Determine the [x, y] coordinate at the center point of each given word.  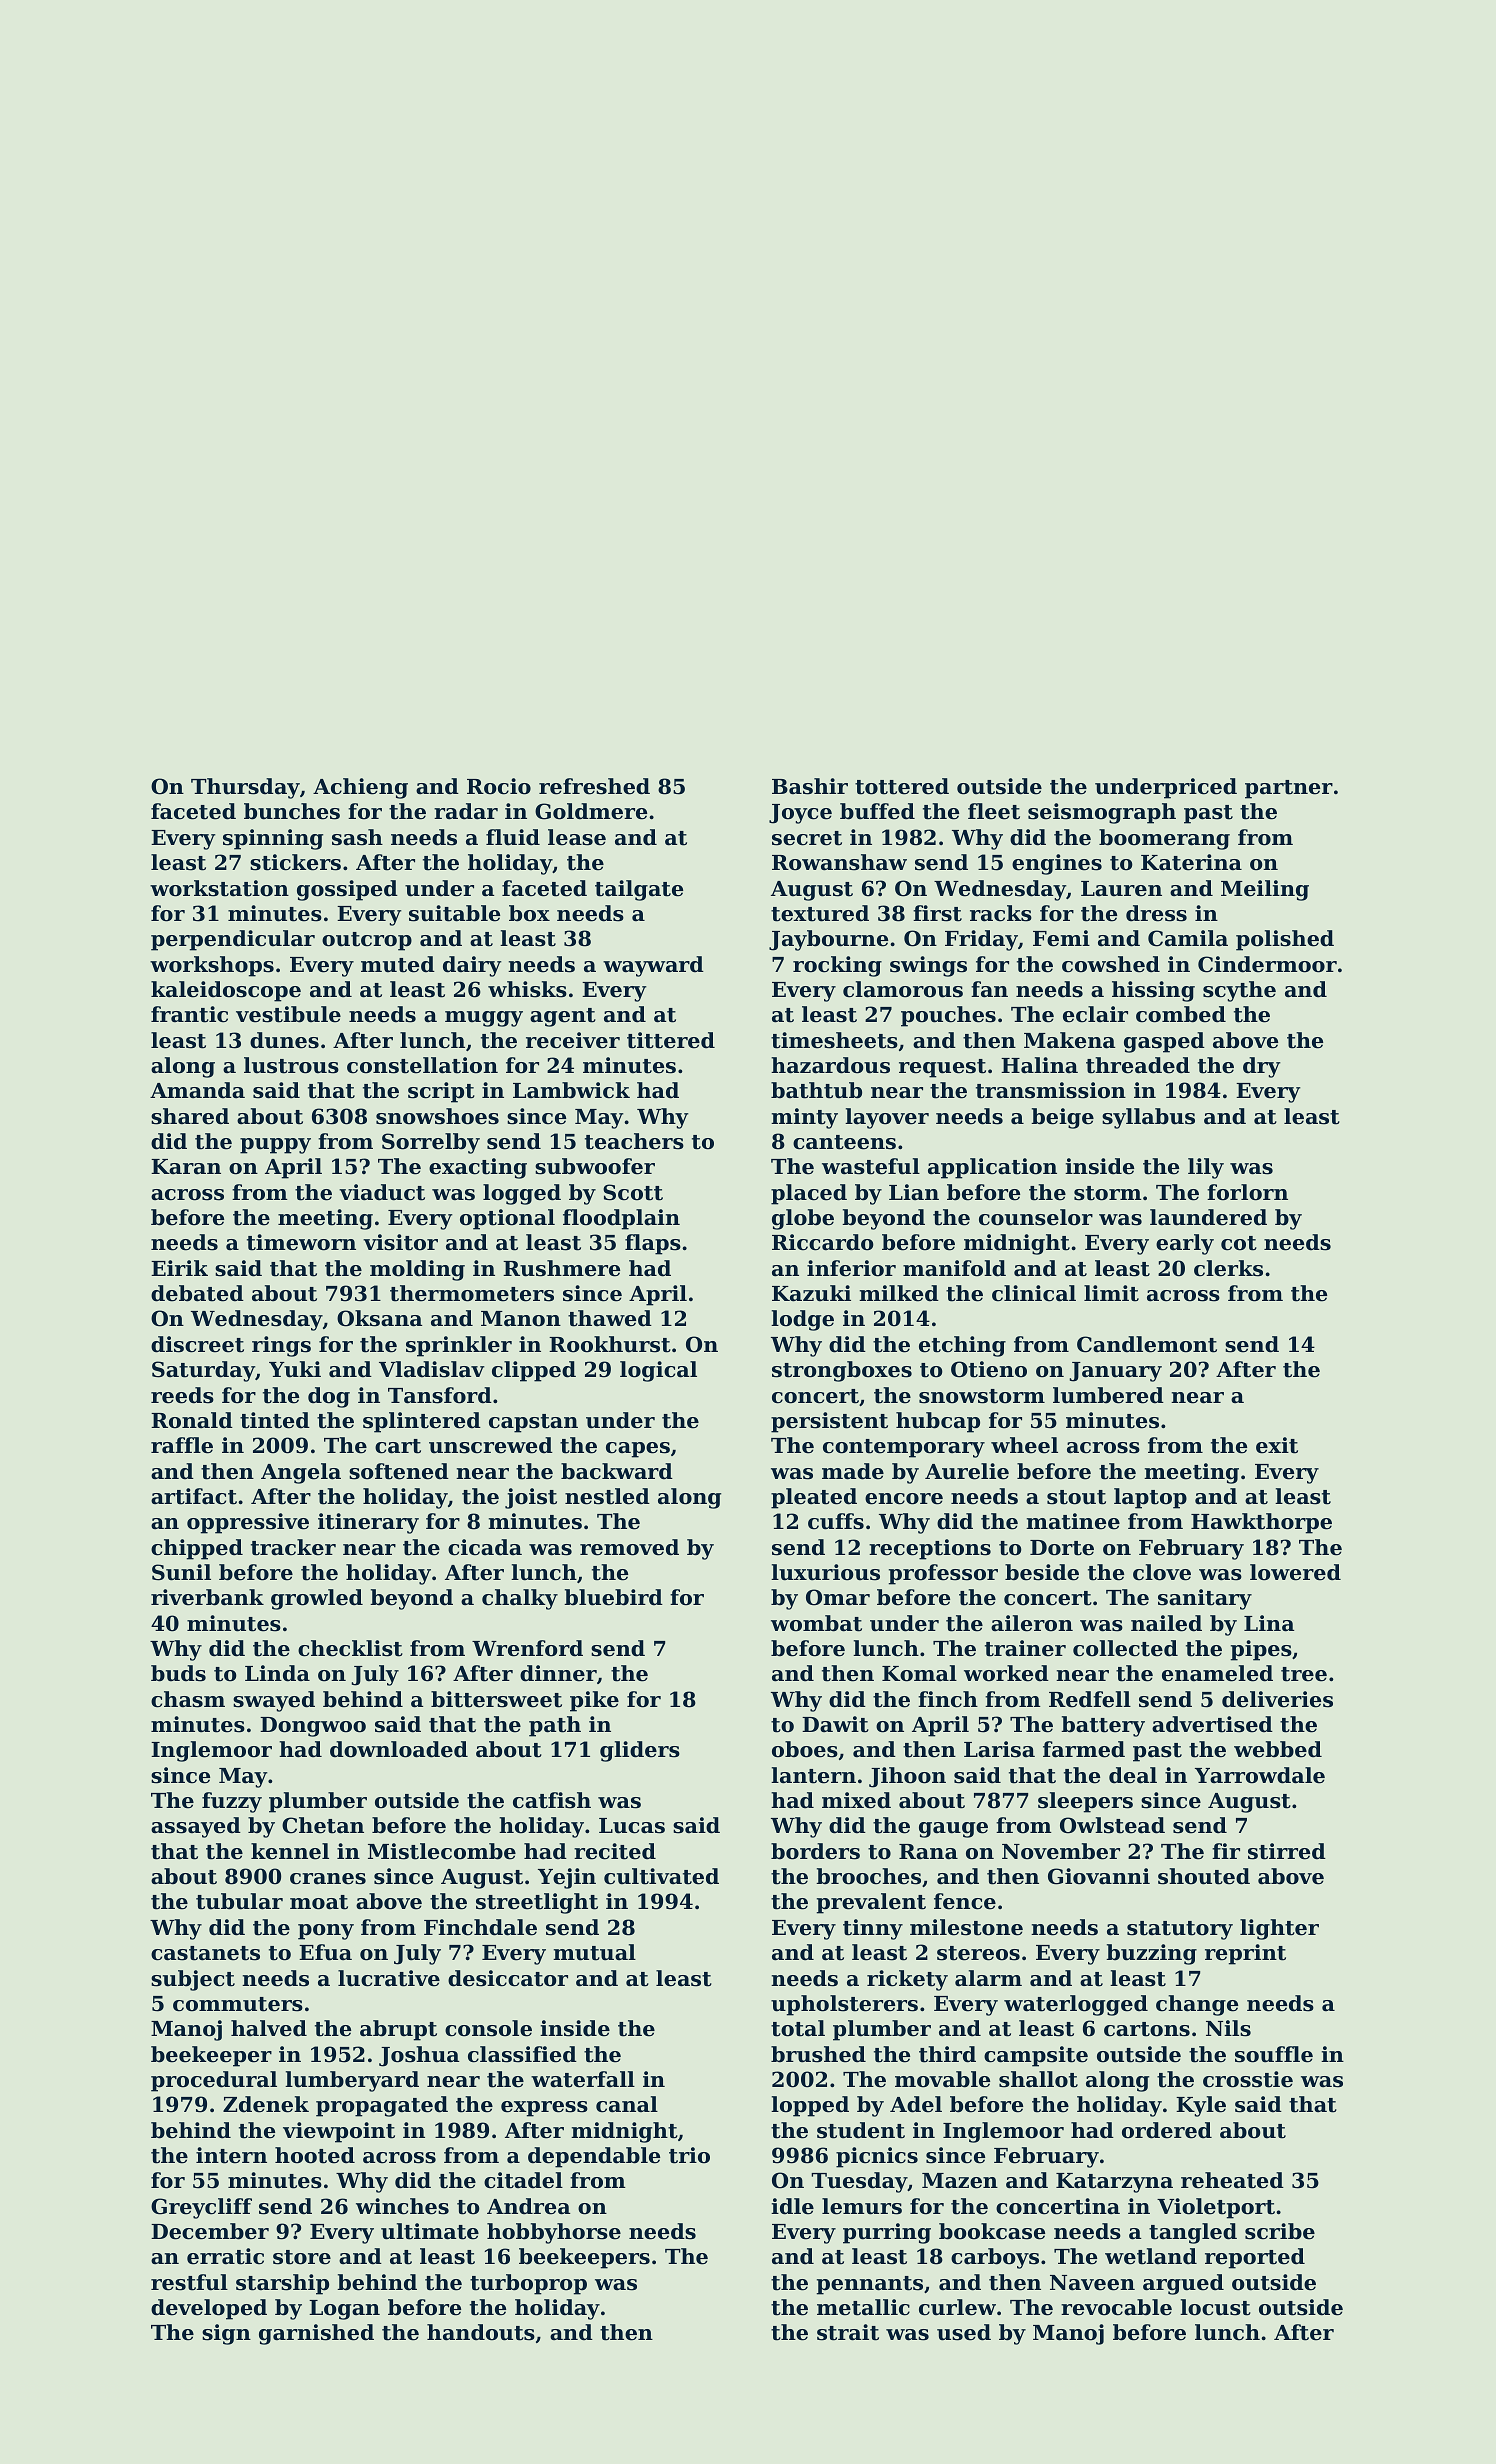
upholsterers [844, 2005]
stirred [1287, 1851]
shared [190, 1116]
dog [329, 1397]
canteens [844, 1142]
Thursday [245, 788]
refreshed [594, 786]
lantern [813, 1775]
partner [1289, 789]
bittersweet [496, 1699]
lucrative [389, 1978]
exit [1277, 1445]
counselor [1036, 1217]
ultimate [430, 2231]
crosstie [1248, 2079]
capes [638, 1450]
